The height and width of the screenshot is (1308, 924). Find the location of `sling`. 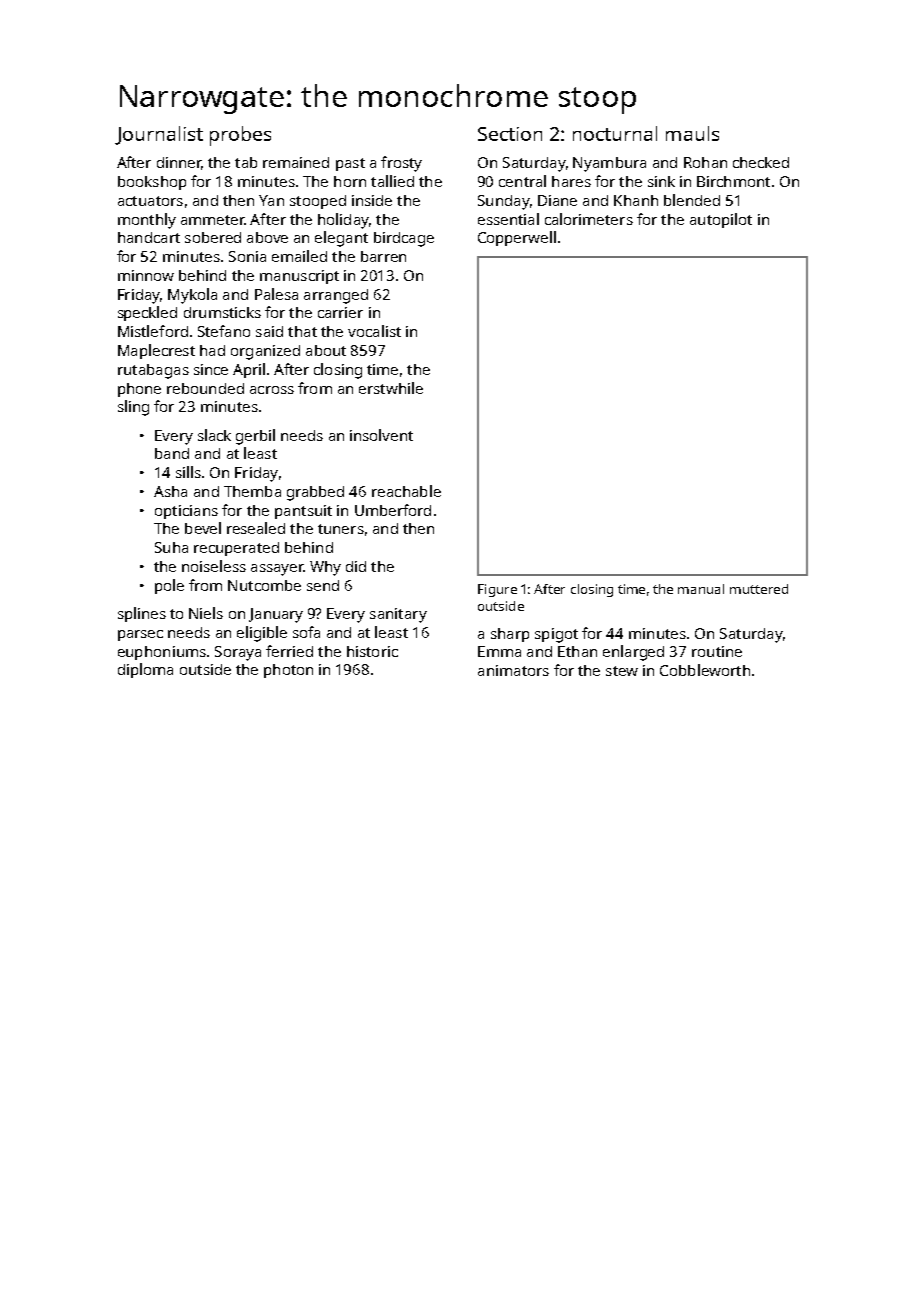

sling is located at coordinates (133, 408).
